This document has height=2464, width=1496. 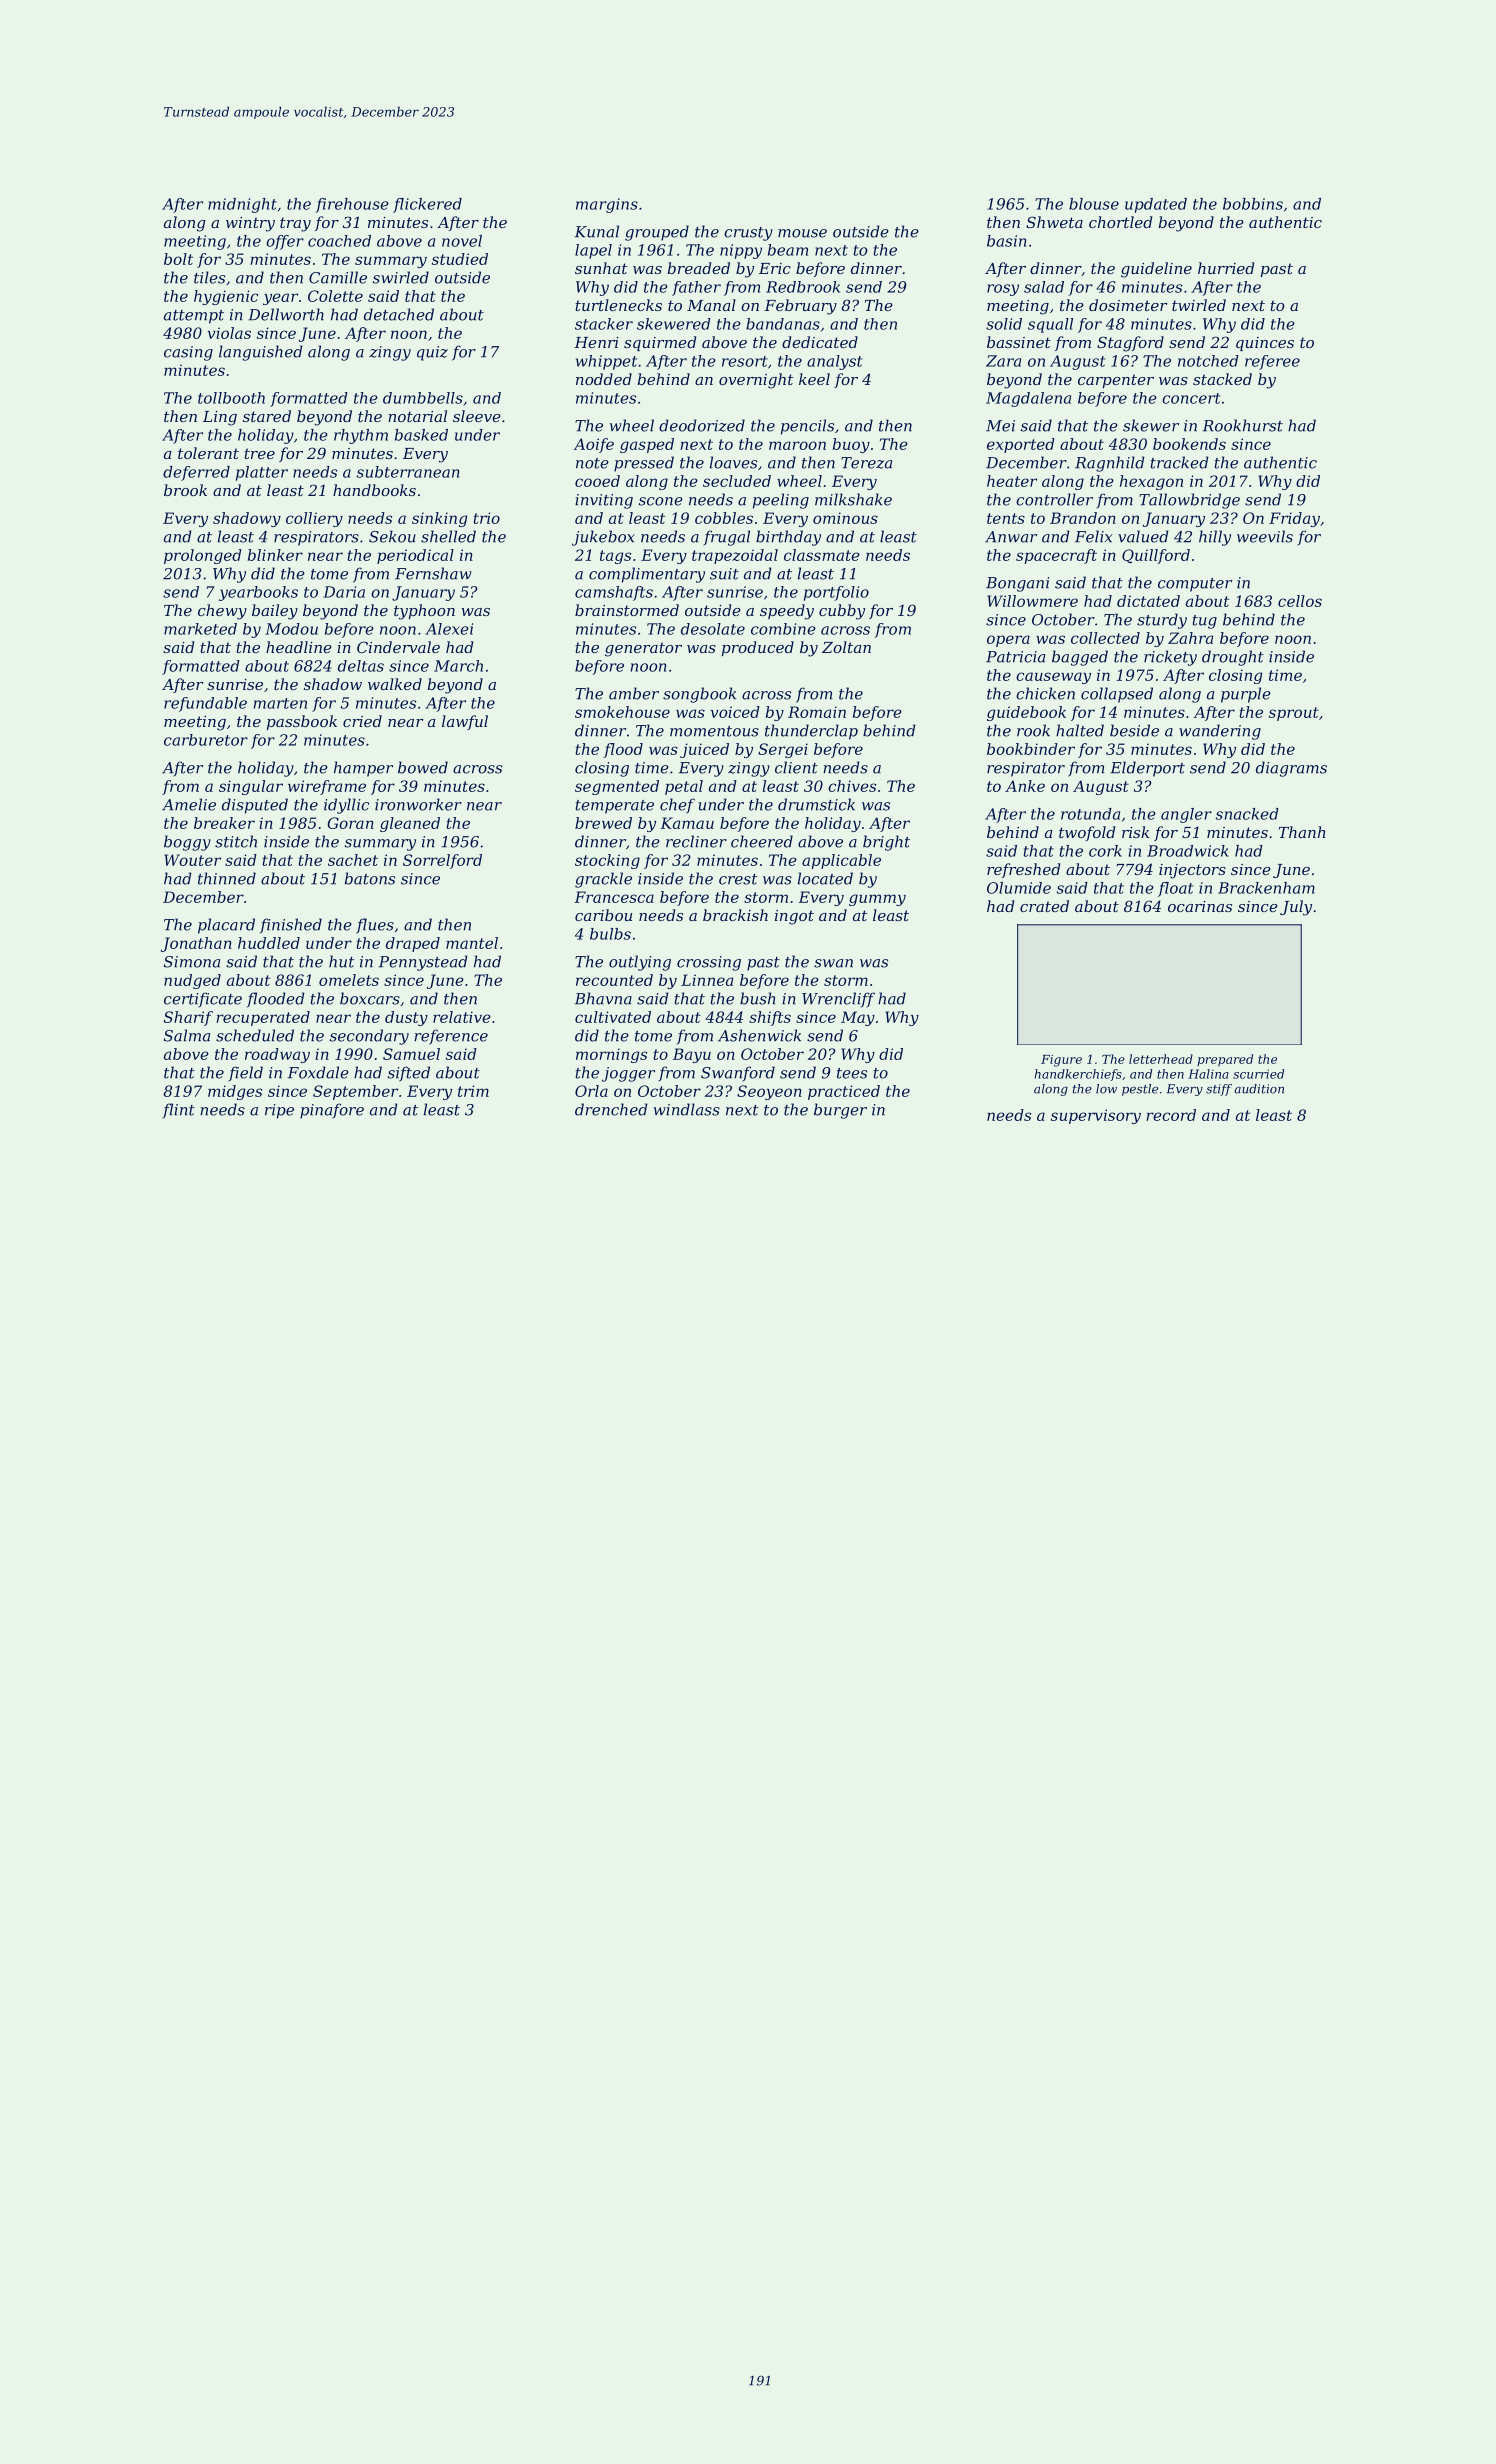 I want to click on refundable, so click(x=205, y=704).
